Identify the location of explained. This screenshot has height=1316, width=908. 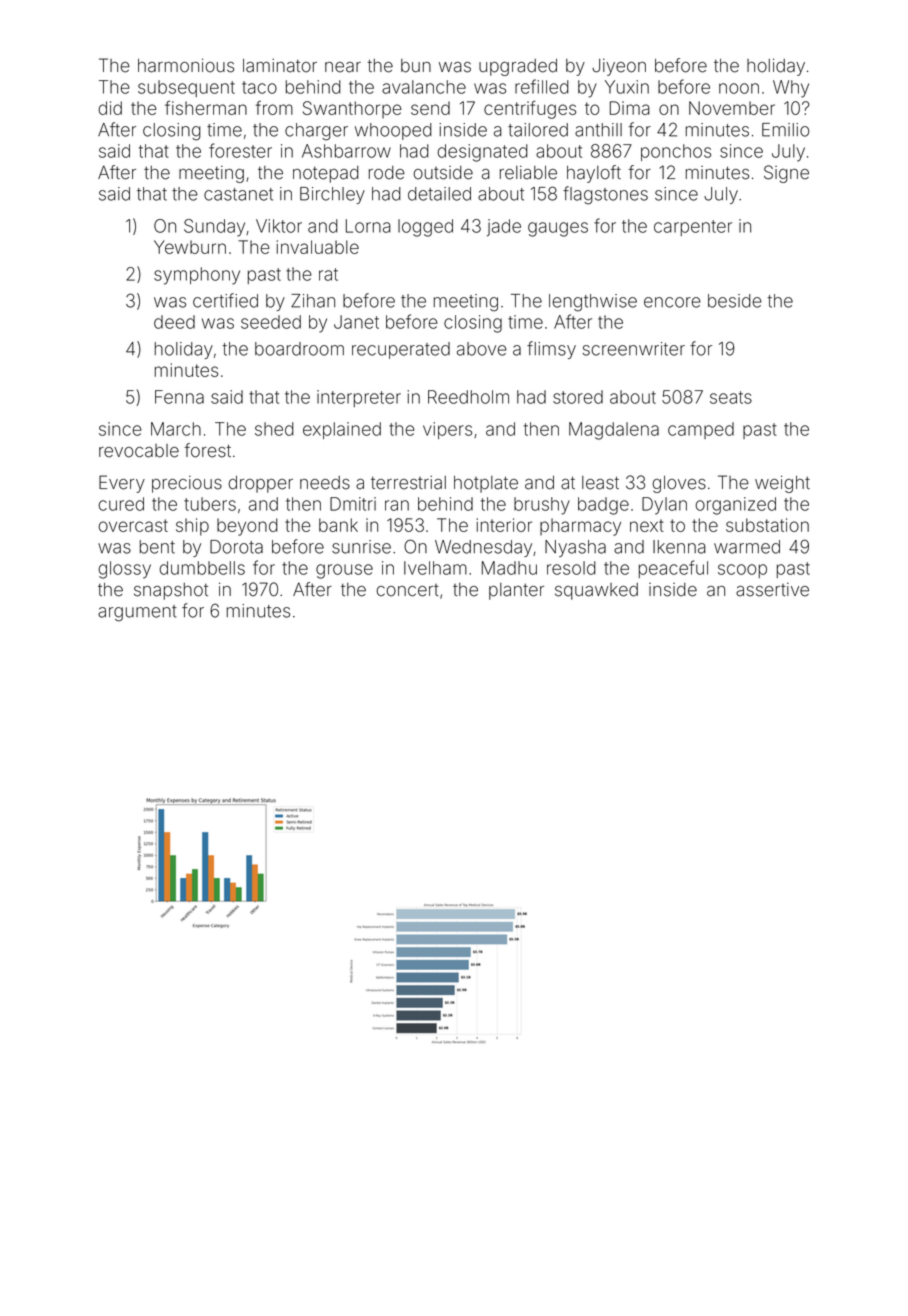
(342, 430).
